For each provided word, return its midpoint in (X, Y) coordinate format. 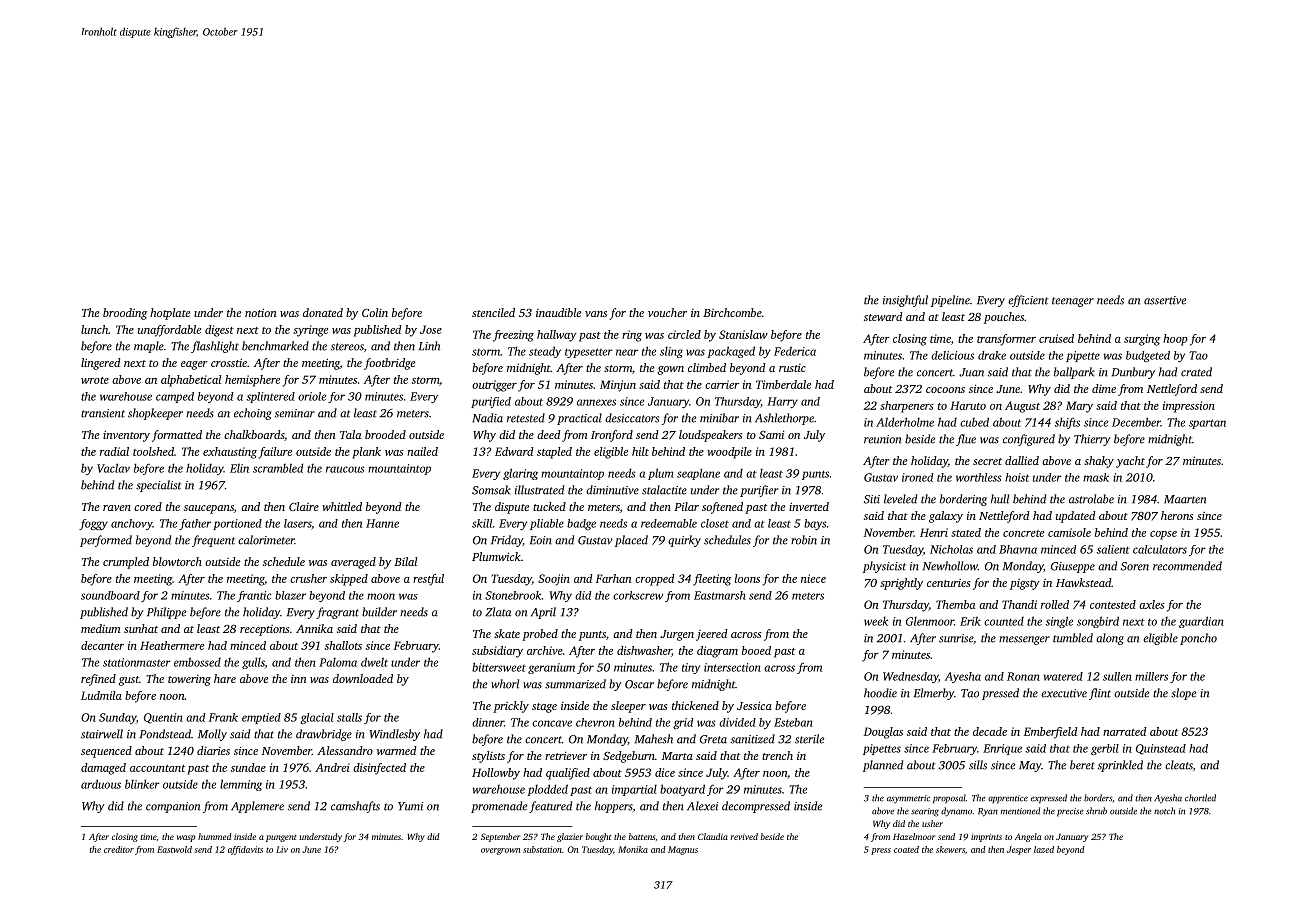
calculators (1160, 549)
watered (1063, 676)
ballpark (1074, 373)
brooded (385, 434)
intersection (732, 667)
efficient (1028, 301)
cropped (655, 580)
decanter (102, 645)
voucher (667, 312)
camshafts (355, 807)
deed (549, 434)
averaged (353, 563)
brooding (125, 314)
